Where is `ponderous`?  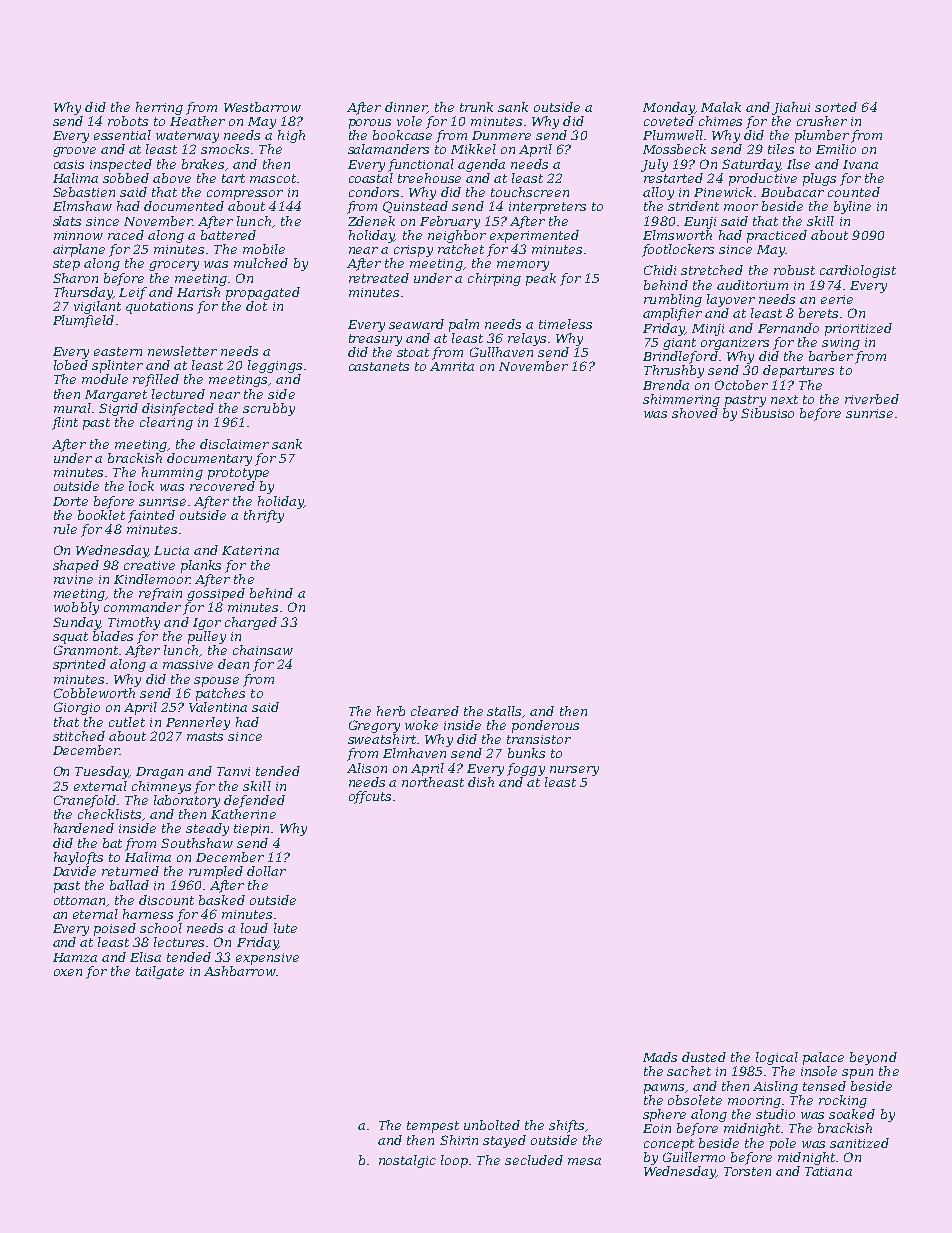 ponderous is located at coordinates (545, 726).
